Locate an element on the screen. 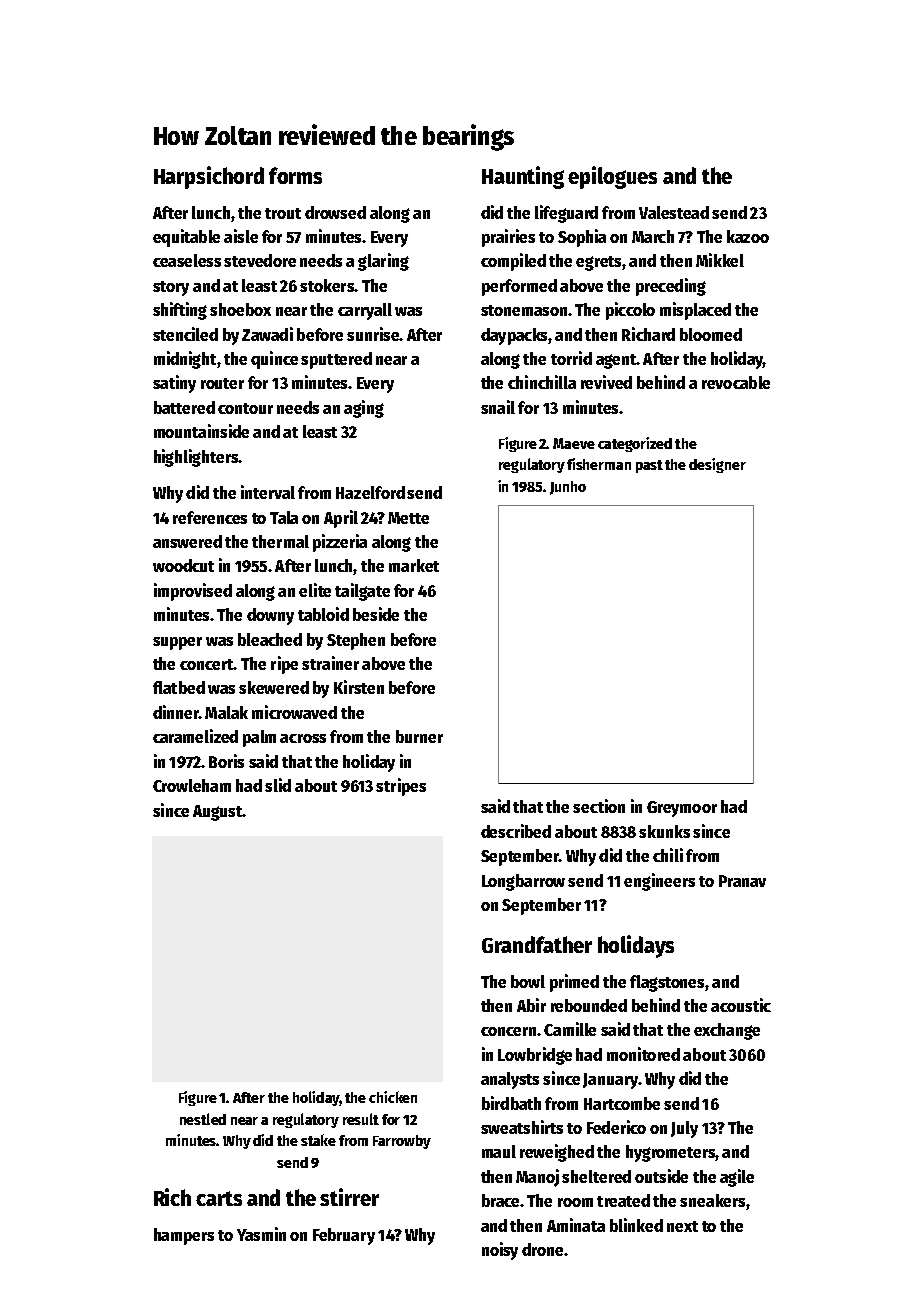  carts is located at coordinates (219, 1198).
